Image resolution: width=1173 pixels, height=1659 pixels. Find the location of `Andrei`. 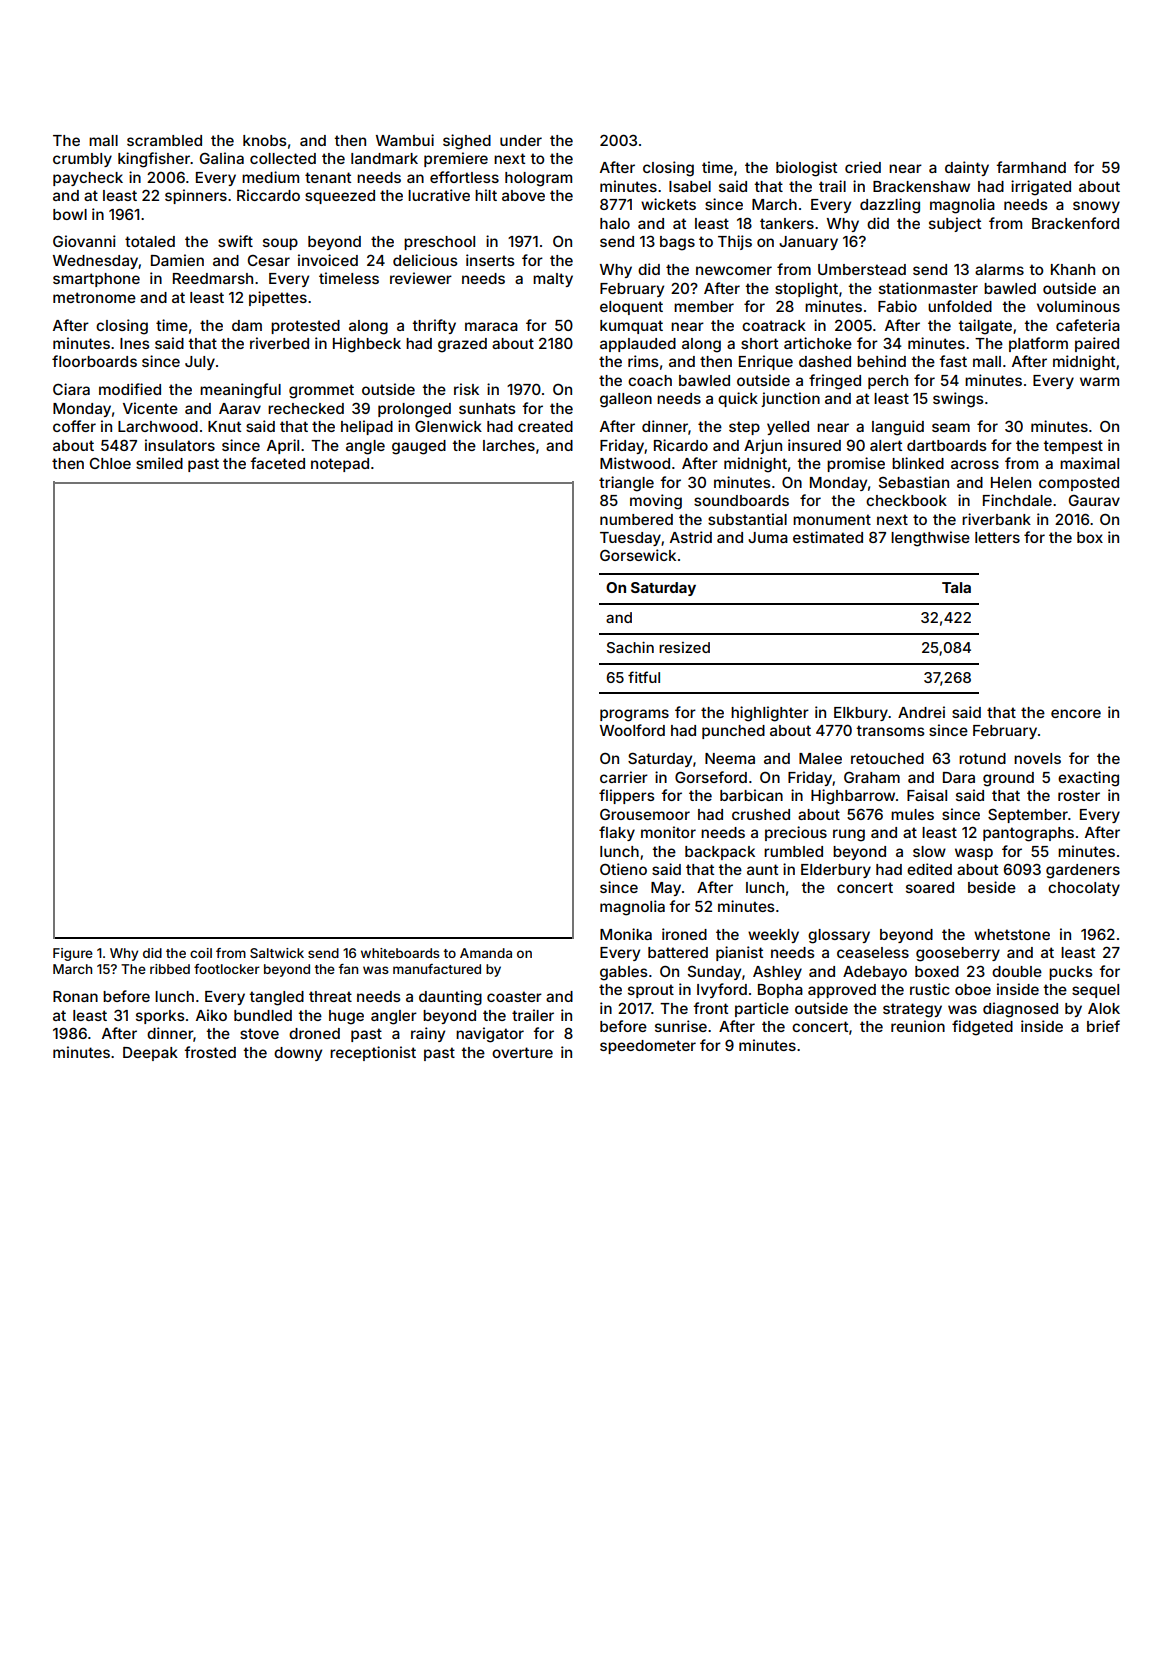

Andrei is located at coordinates (921, 712).
